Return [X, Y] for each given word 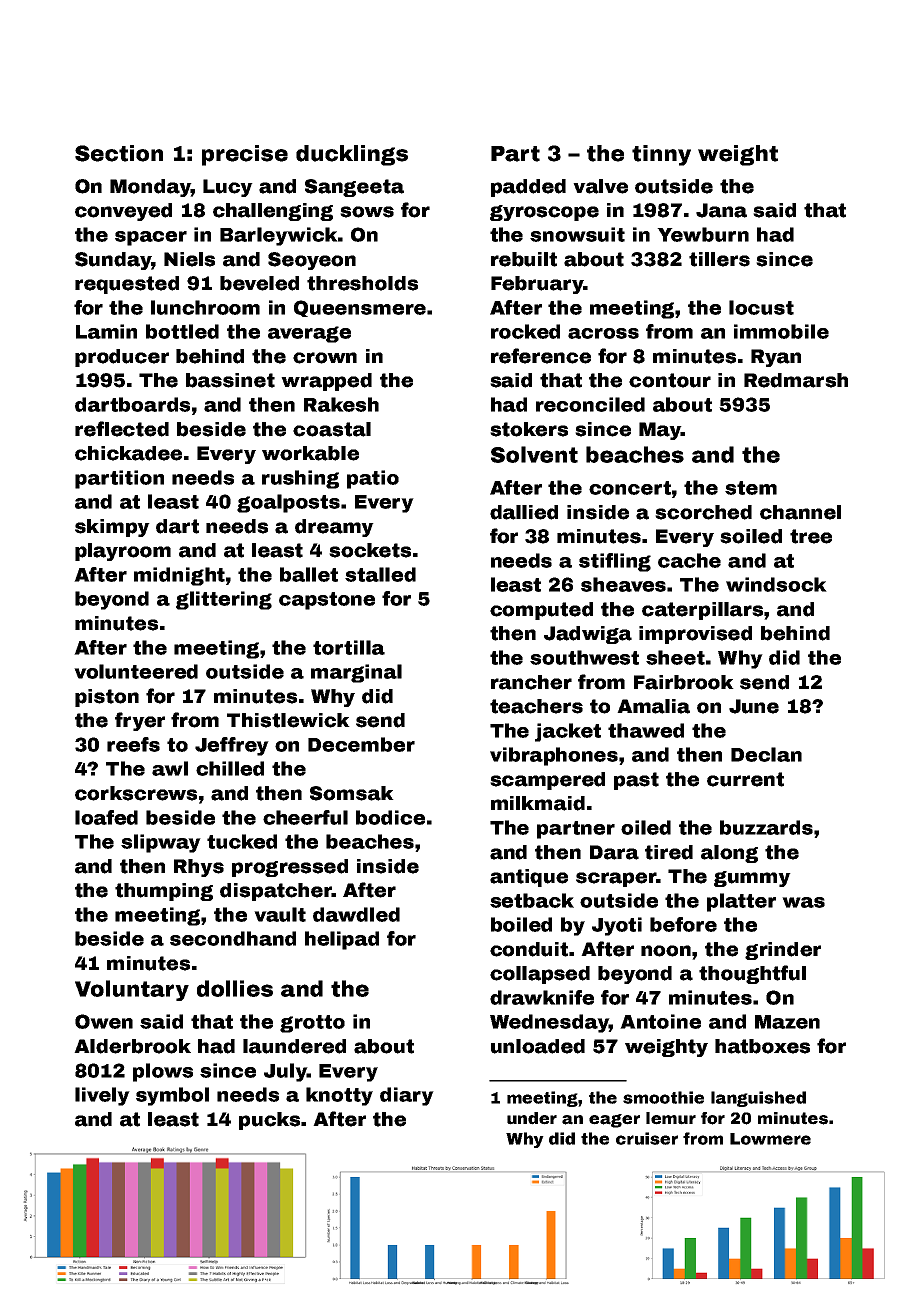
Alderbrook [132, 1046]
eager [614, 1121]
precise [245, 155]
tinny [661, 155]
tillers [719, 259]
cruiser [647, 1138]
